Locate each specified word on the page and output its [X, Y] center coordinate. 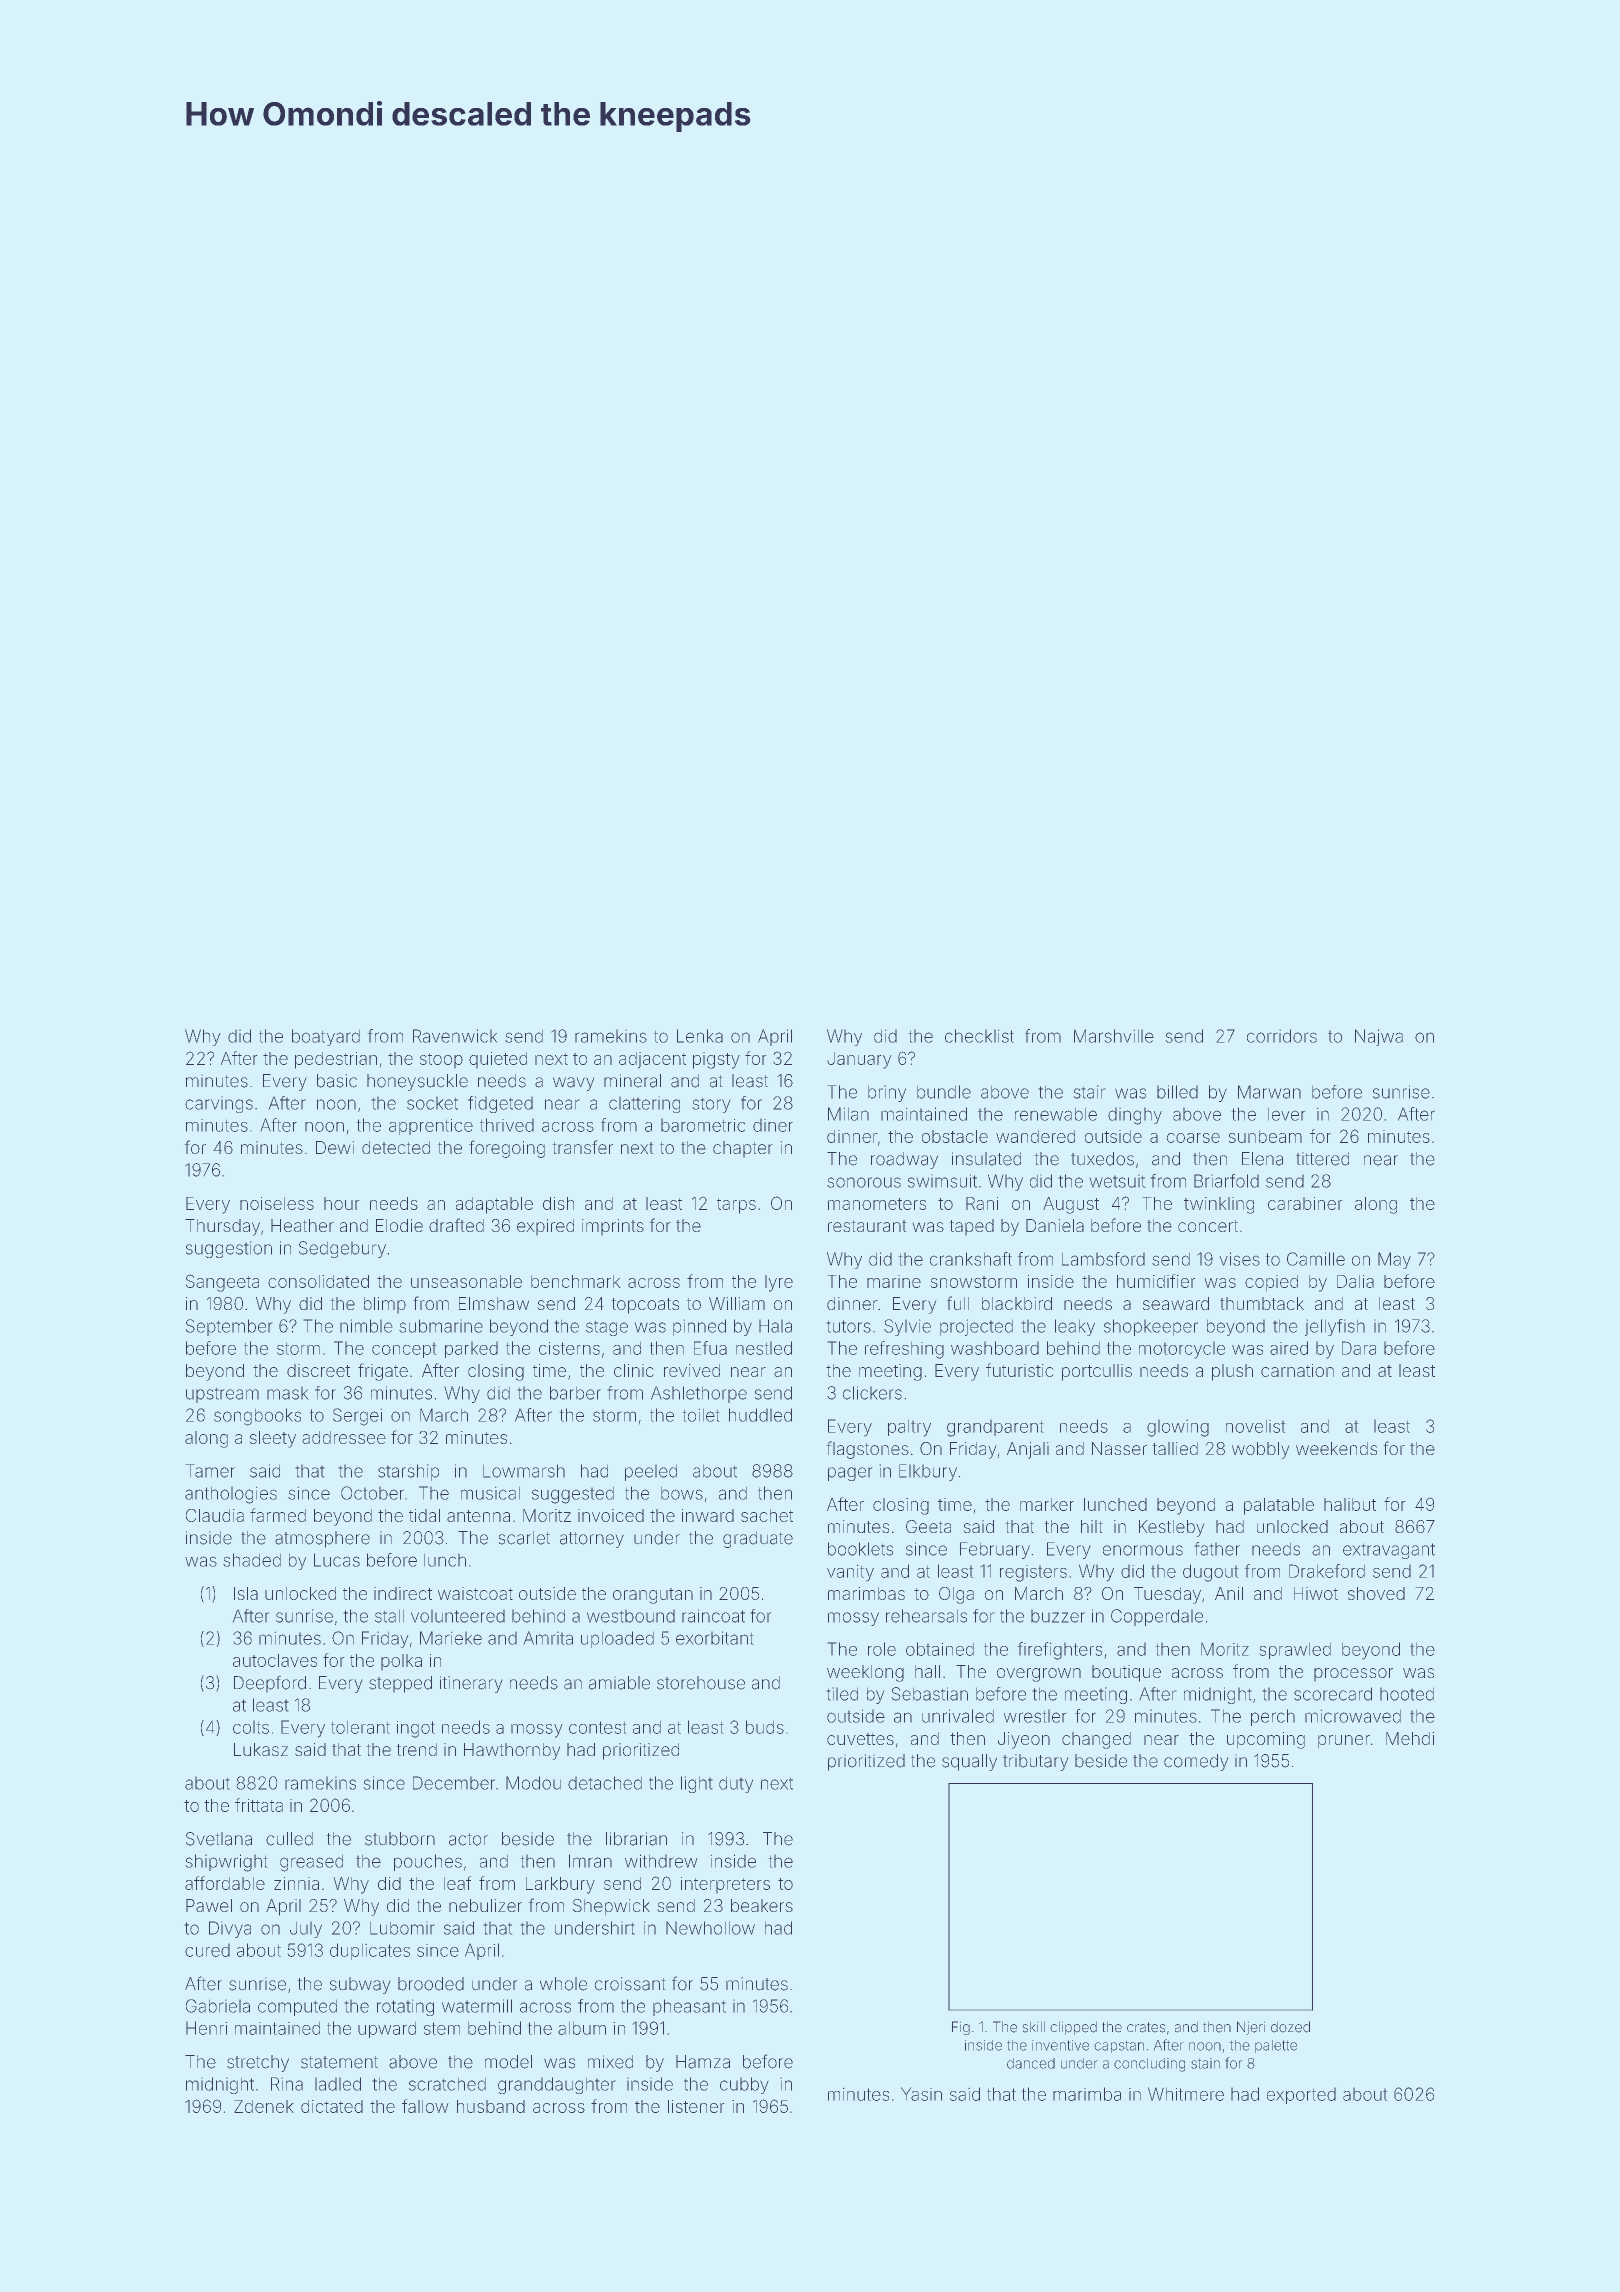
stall [389, 1616]
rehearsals [926, 1616]
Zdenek [264, 2106]
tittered [1322, 1159]
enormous [1143, 1550]
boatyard [326, 1037]
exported [1301, 2095]
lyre [779, 1283]
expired [545, 1227]
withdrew [661, 1861]
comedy [1196, 1762]
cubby [744, 2085]
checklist [979, 1036]
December [454, 1783]
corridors [1282, 1036]
